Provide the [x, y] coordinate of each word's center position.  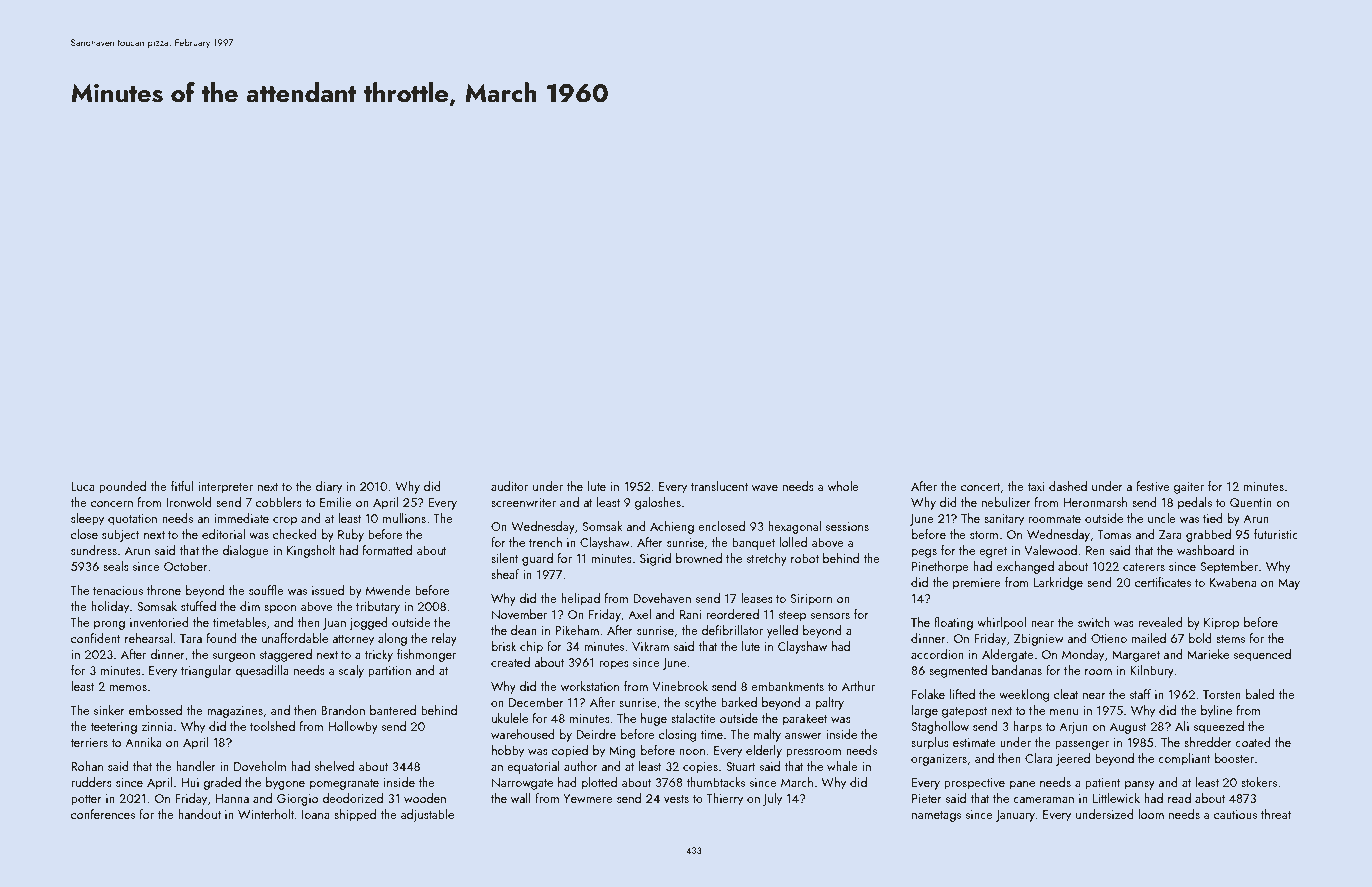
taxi [1036, 486]
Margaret [1136, 656]
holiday [110, 607]
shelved [334, 766]
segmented [958, 671]
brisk [504, 646]
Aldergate [1008, 655]
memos [128, 688]
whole [843, 486]
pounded [122, 487]
